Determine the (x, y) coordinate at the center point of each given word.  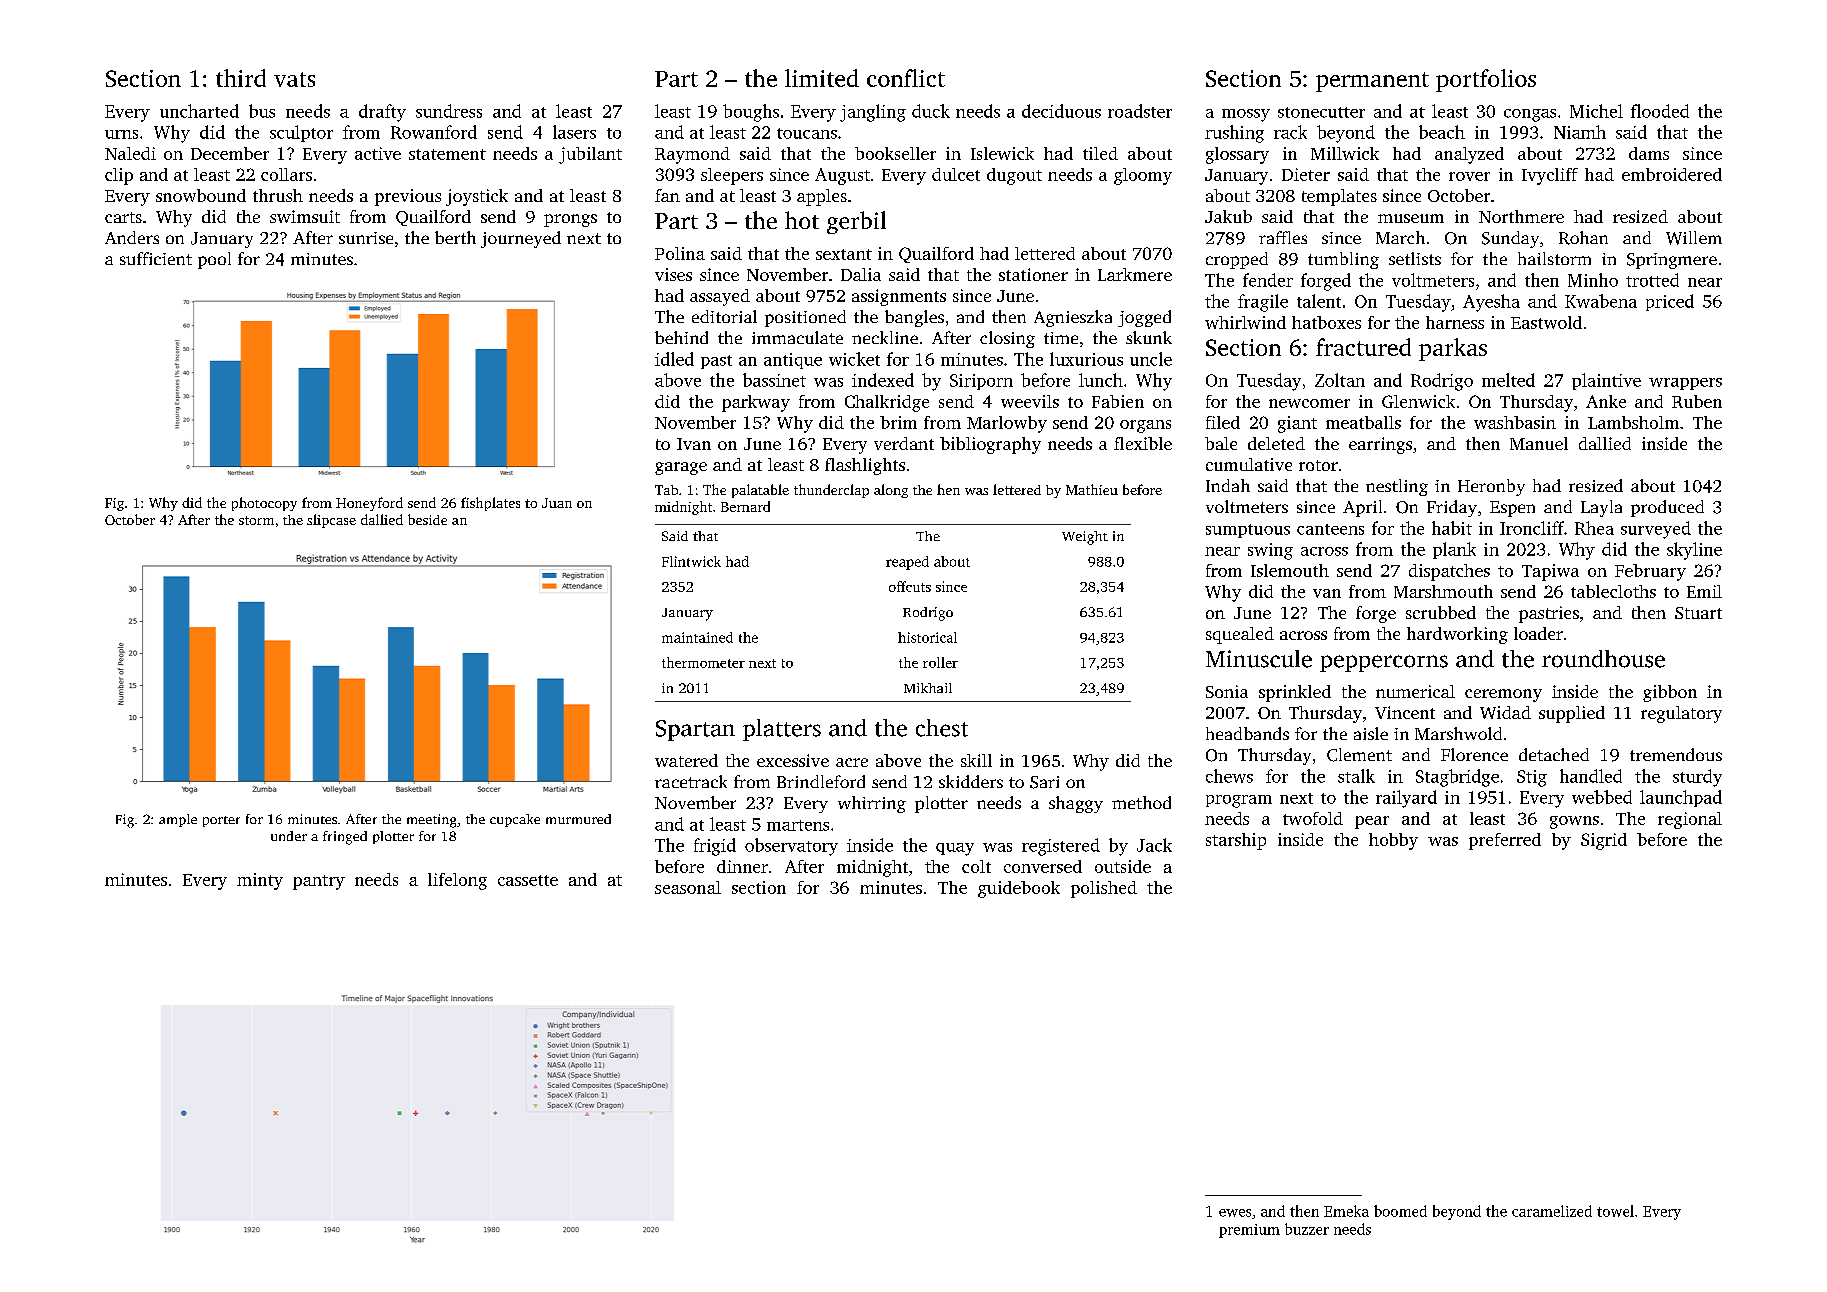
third (241, 78)
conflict (906, 78)
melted (1508, 380)
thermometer (703, 662)
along (891, 491)
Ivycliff (1550, 176)
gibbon (1670, 693)
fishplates (490, 504)
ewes (1235, 1213)
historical (927, 637)
